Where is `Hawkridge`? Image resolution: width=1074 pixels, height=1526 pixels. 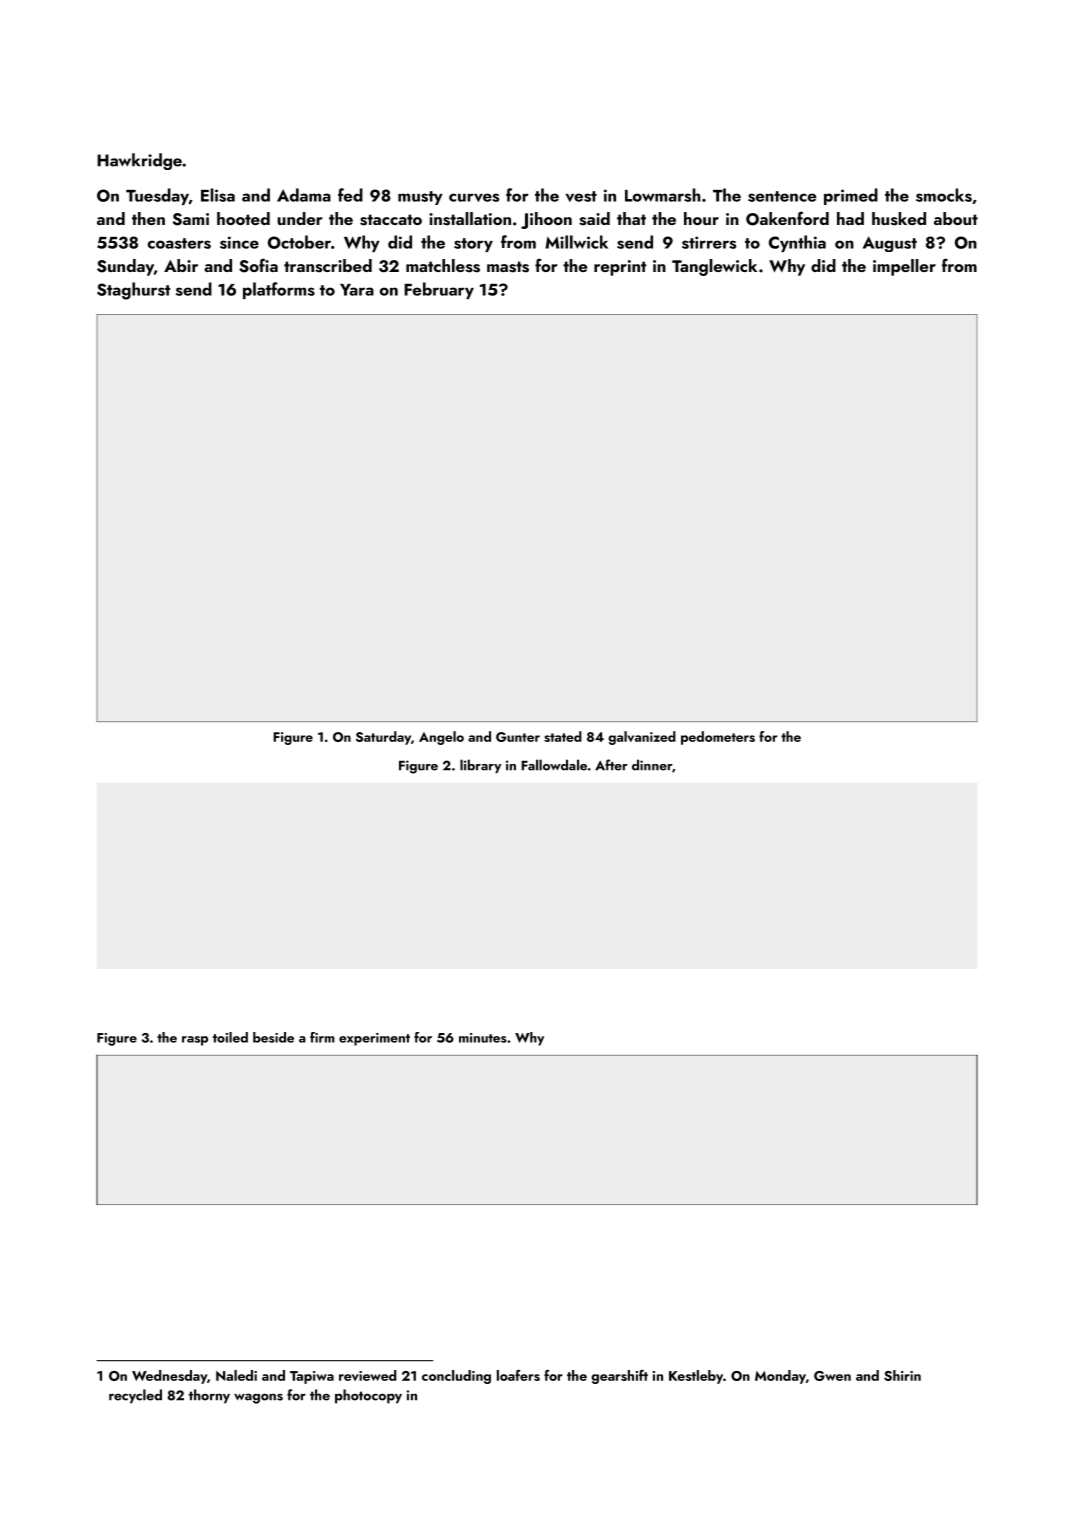
Hawkridge is located at coordinates (139, 161).
